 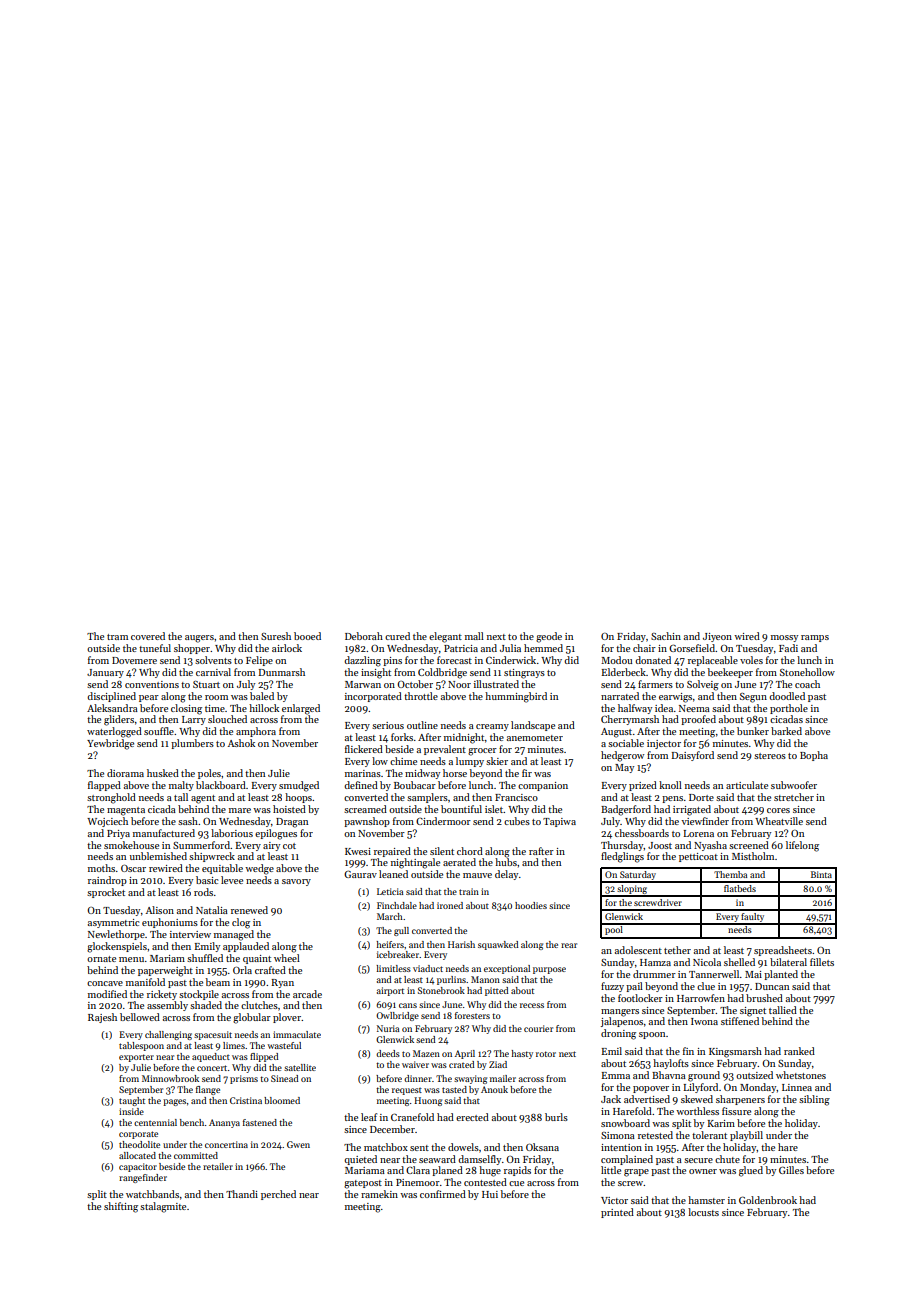 What do you see at coordinates (412, 1117) in the page?
I see `Cranefold` at bounding box center [412, 1117].
